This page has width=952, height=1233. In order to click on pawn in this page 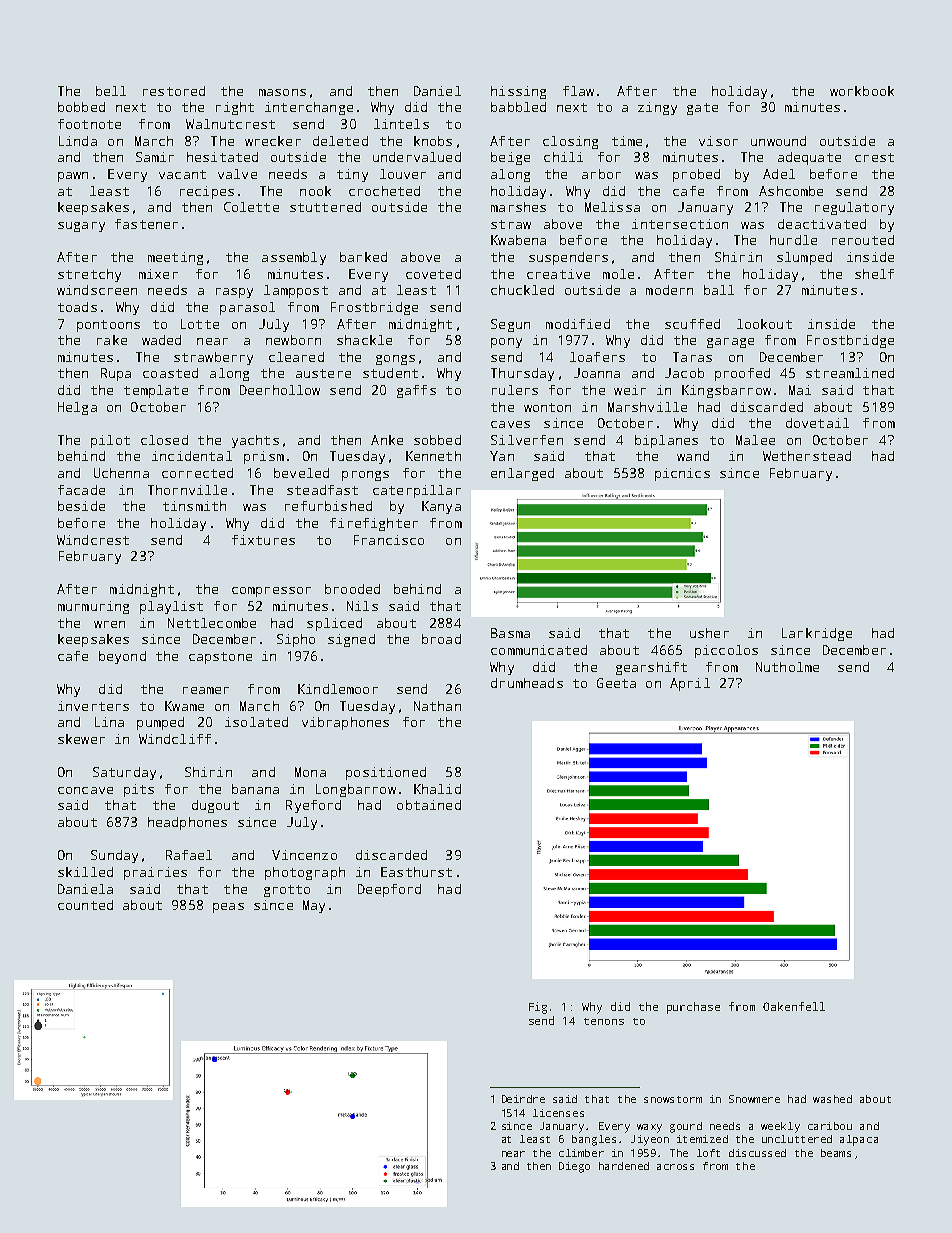, I will do `click(73, 177)`.
